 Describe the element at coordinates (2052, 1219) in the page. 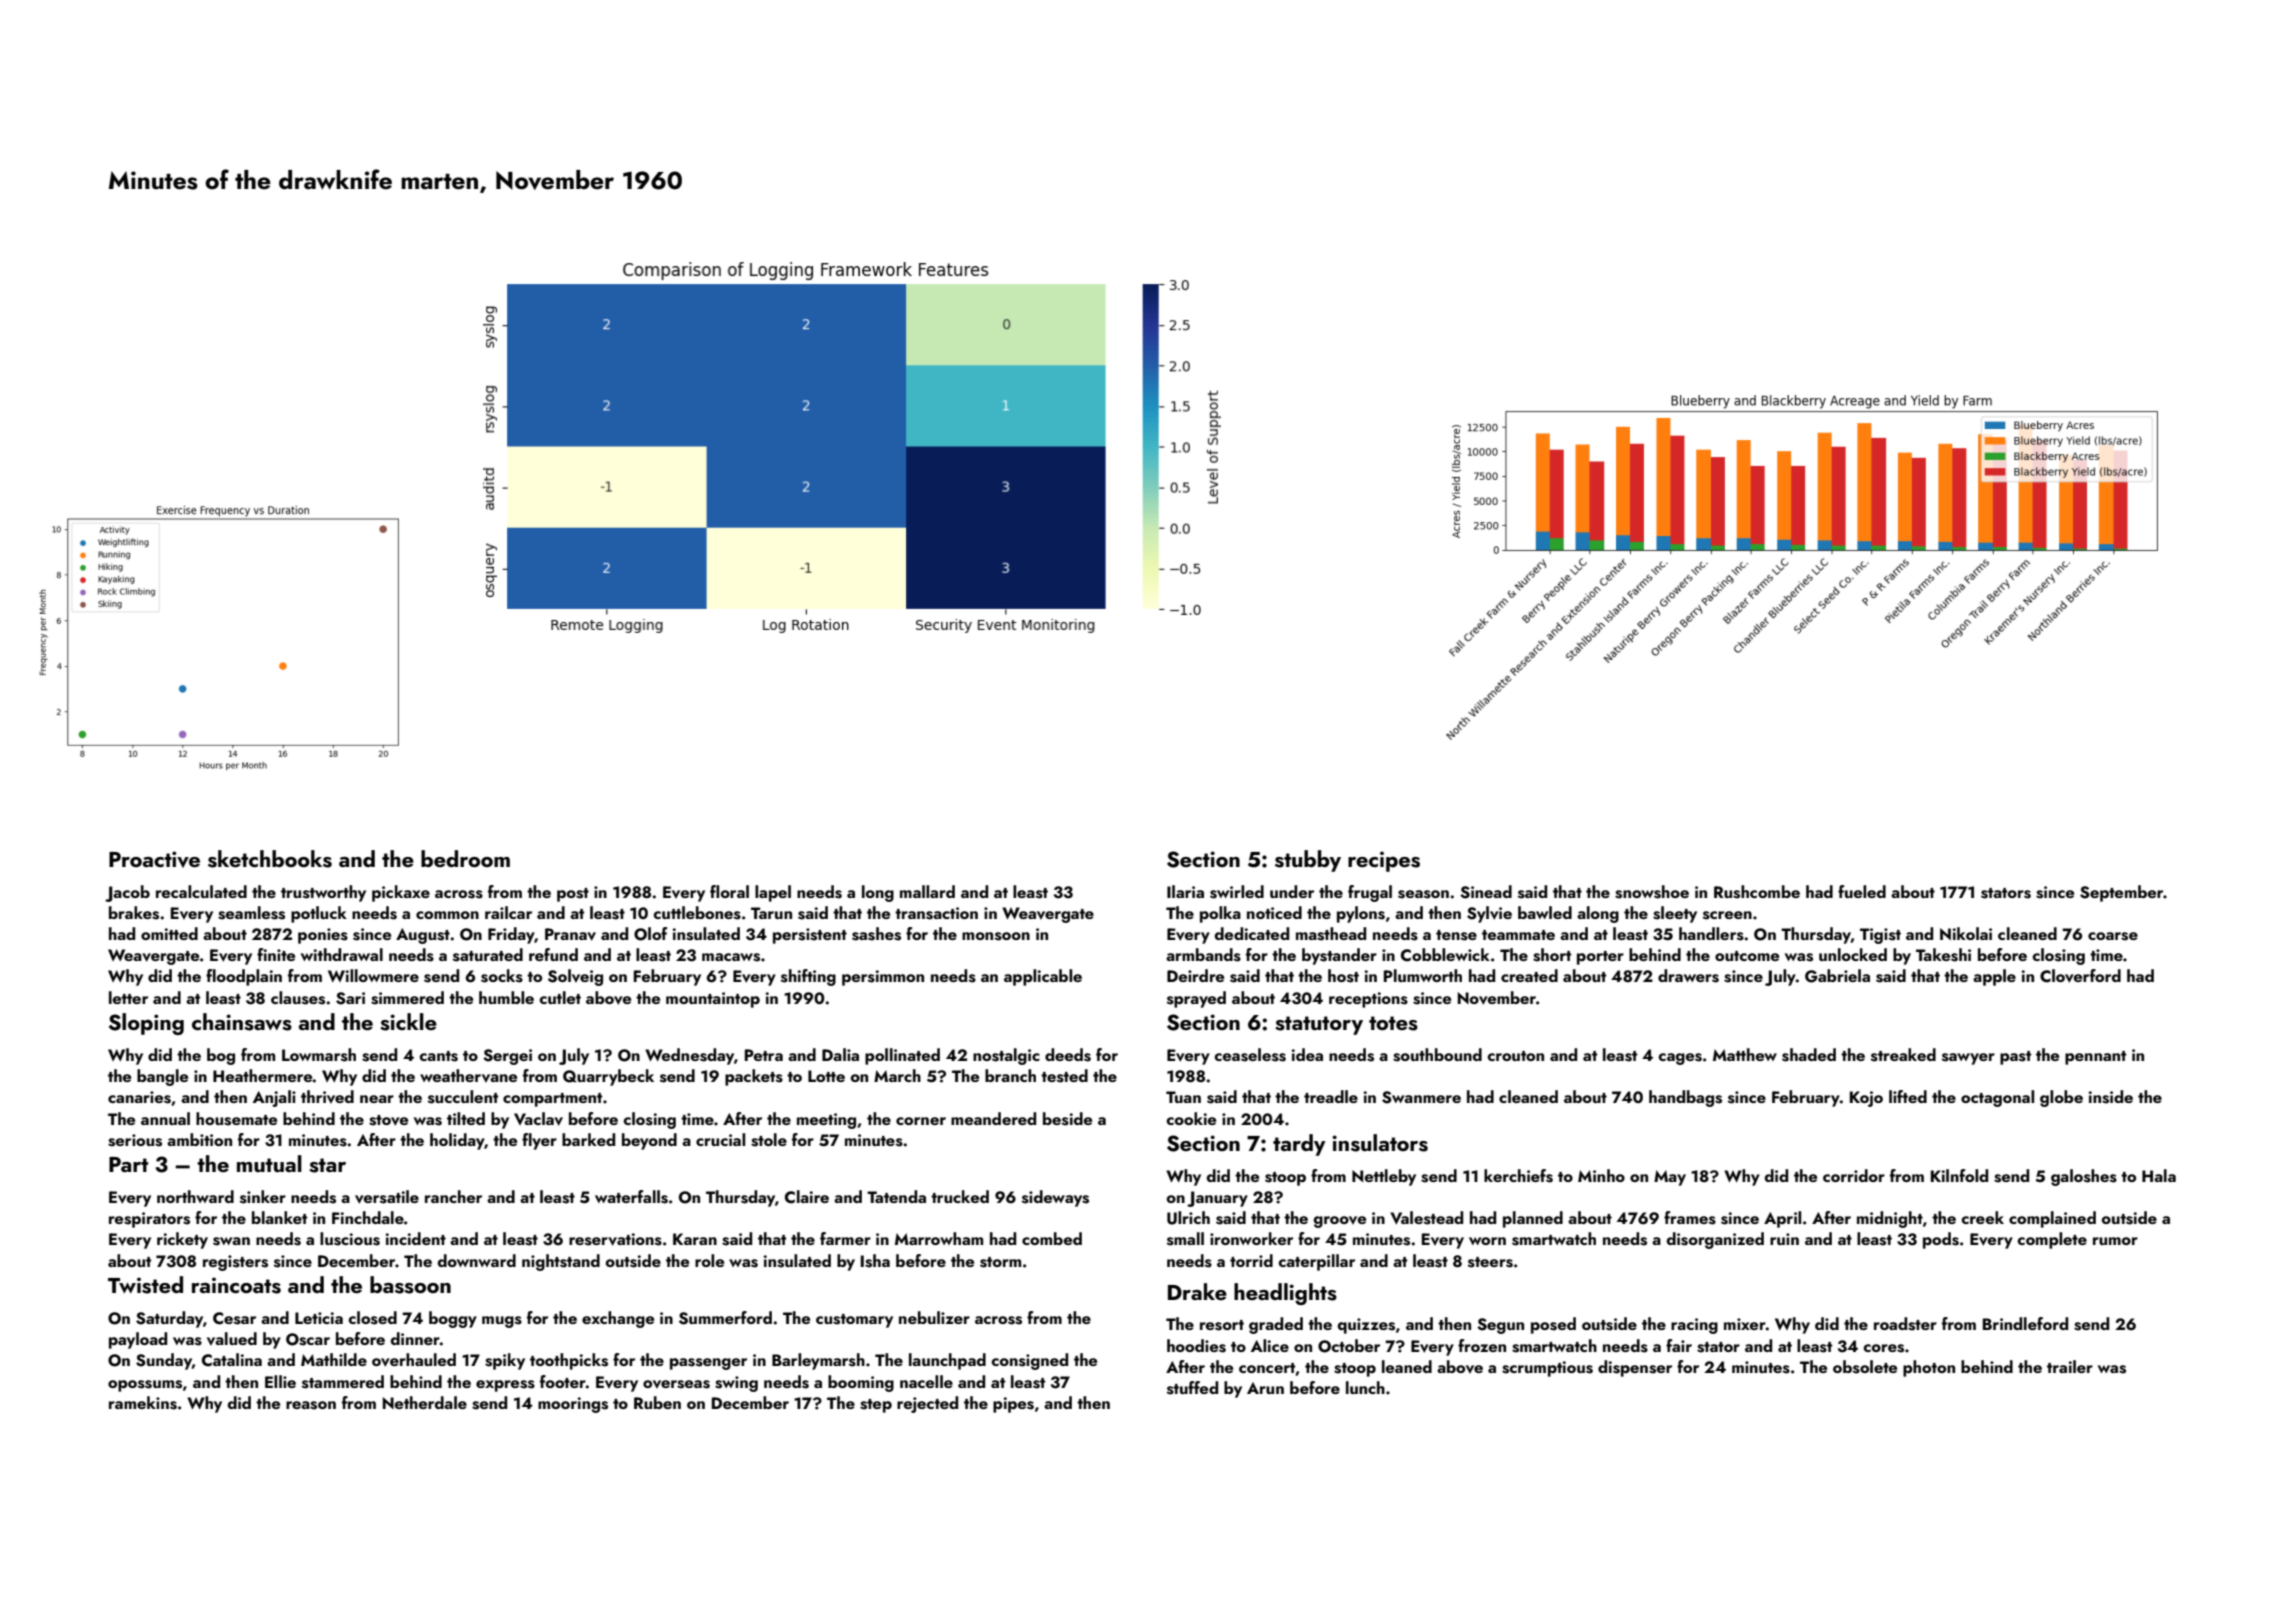

I see `complained` at that location.
